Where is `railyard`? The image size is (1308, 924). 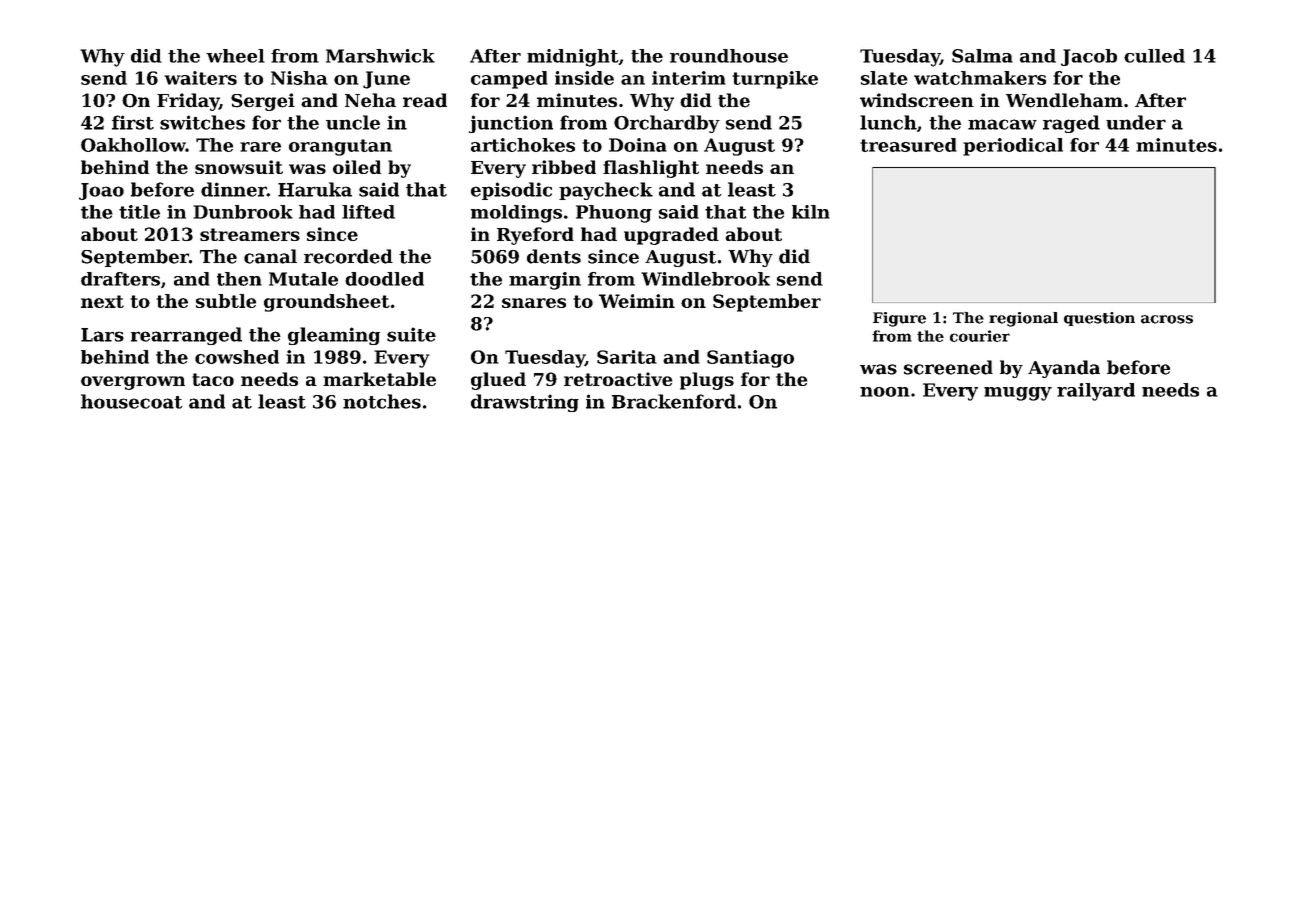 railyard is located at coordinates (1096, 392).
